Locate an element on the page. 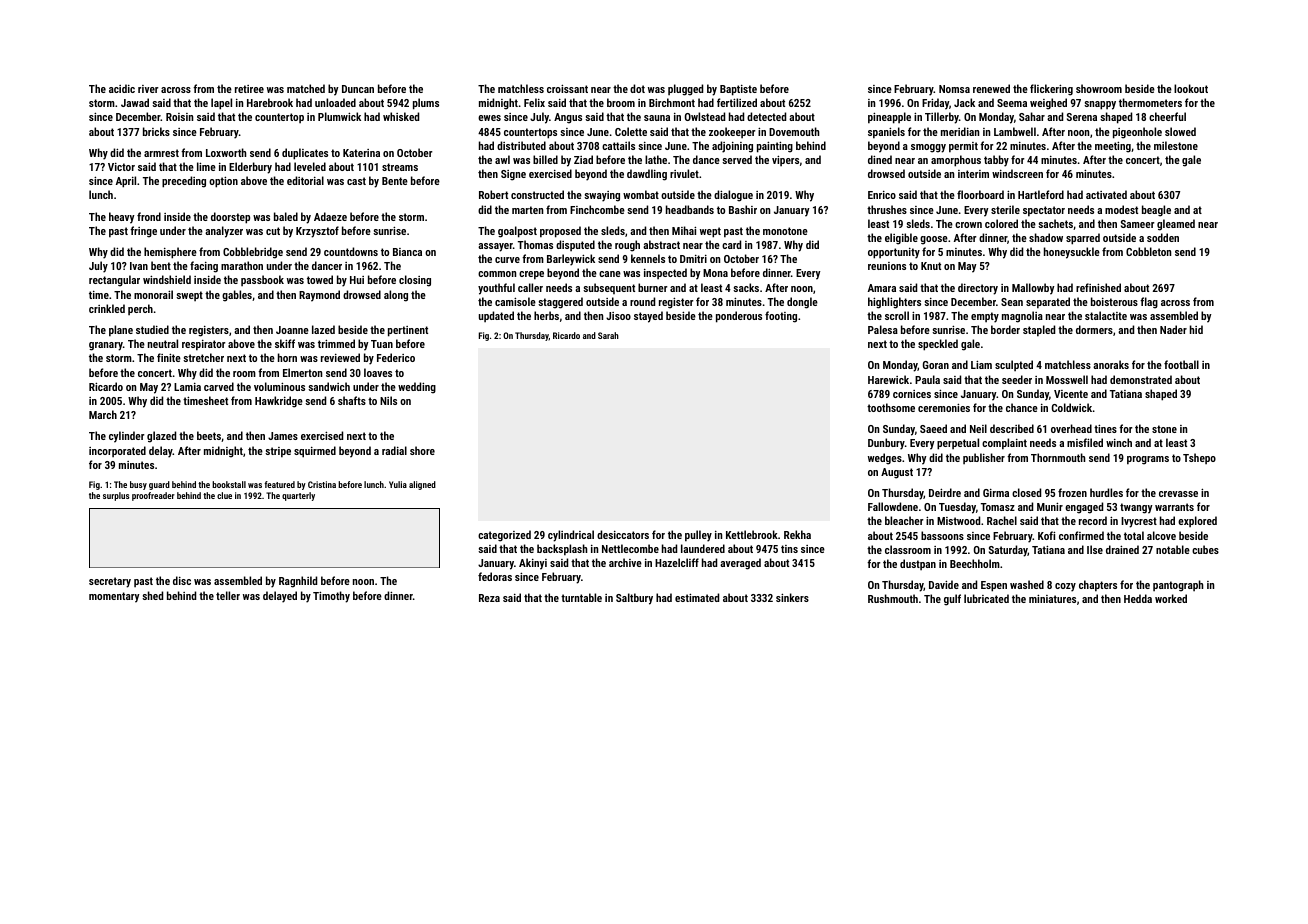  March is located at coordinates (103, 414).
